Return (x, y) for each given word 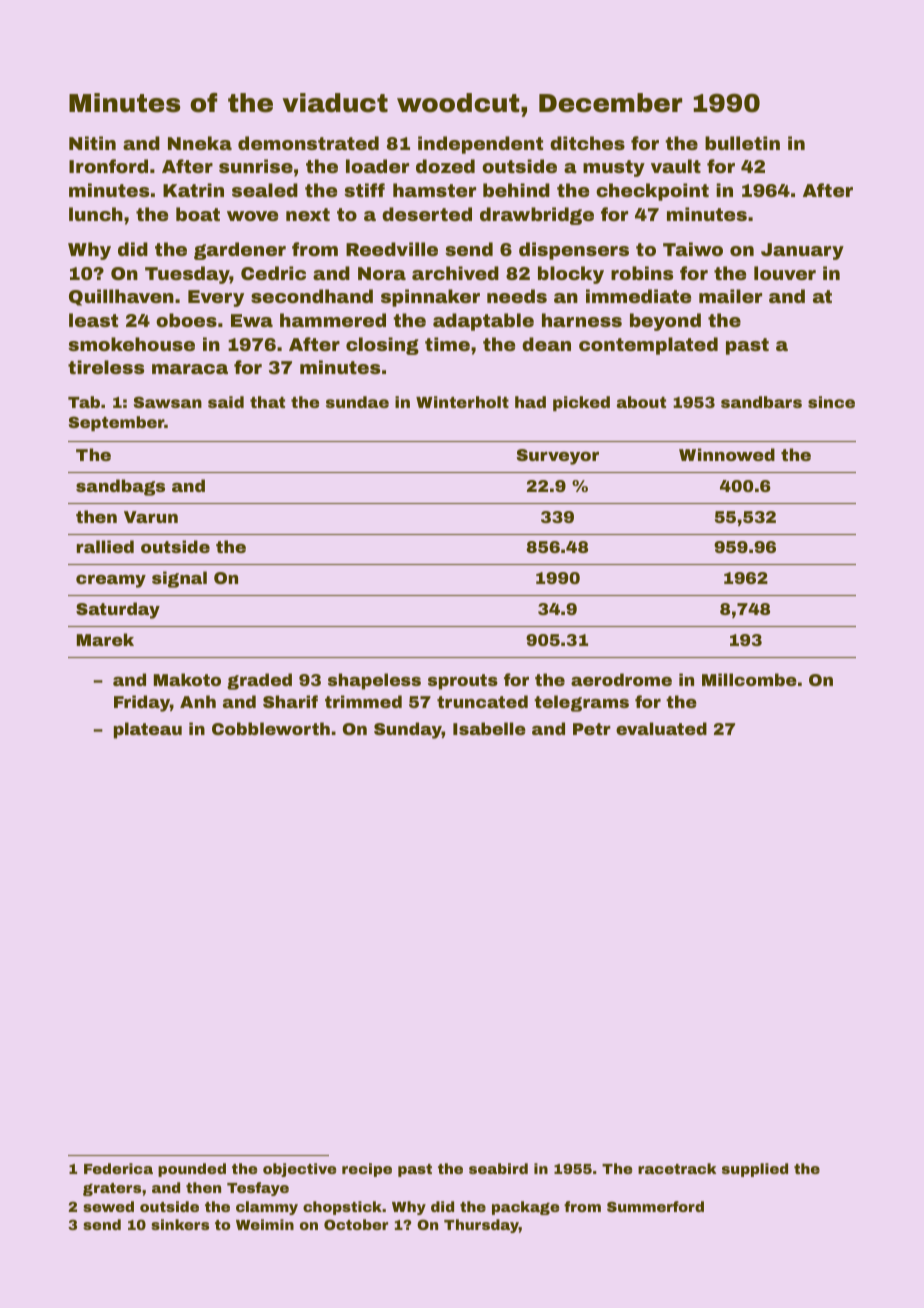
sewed (108, 1206)
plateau (148, 730)
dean (546, 344)
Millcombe (749, 679)
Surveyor (558, 457)
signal (179, 579)
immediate (638, 296)
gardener (240, 251)
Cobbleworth (271, 728)
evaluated (661, 728)
